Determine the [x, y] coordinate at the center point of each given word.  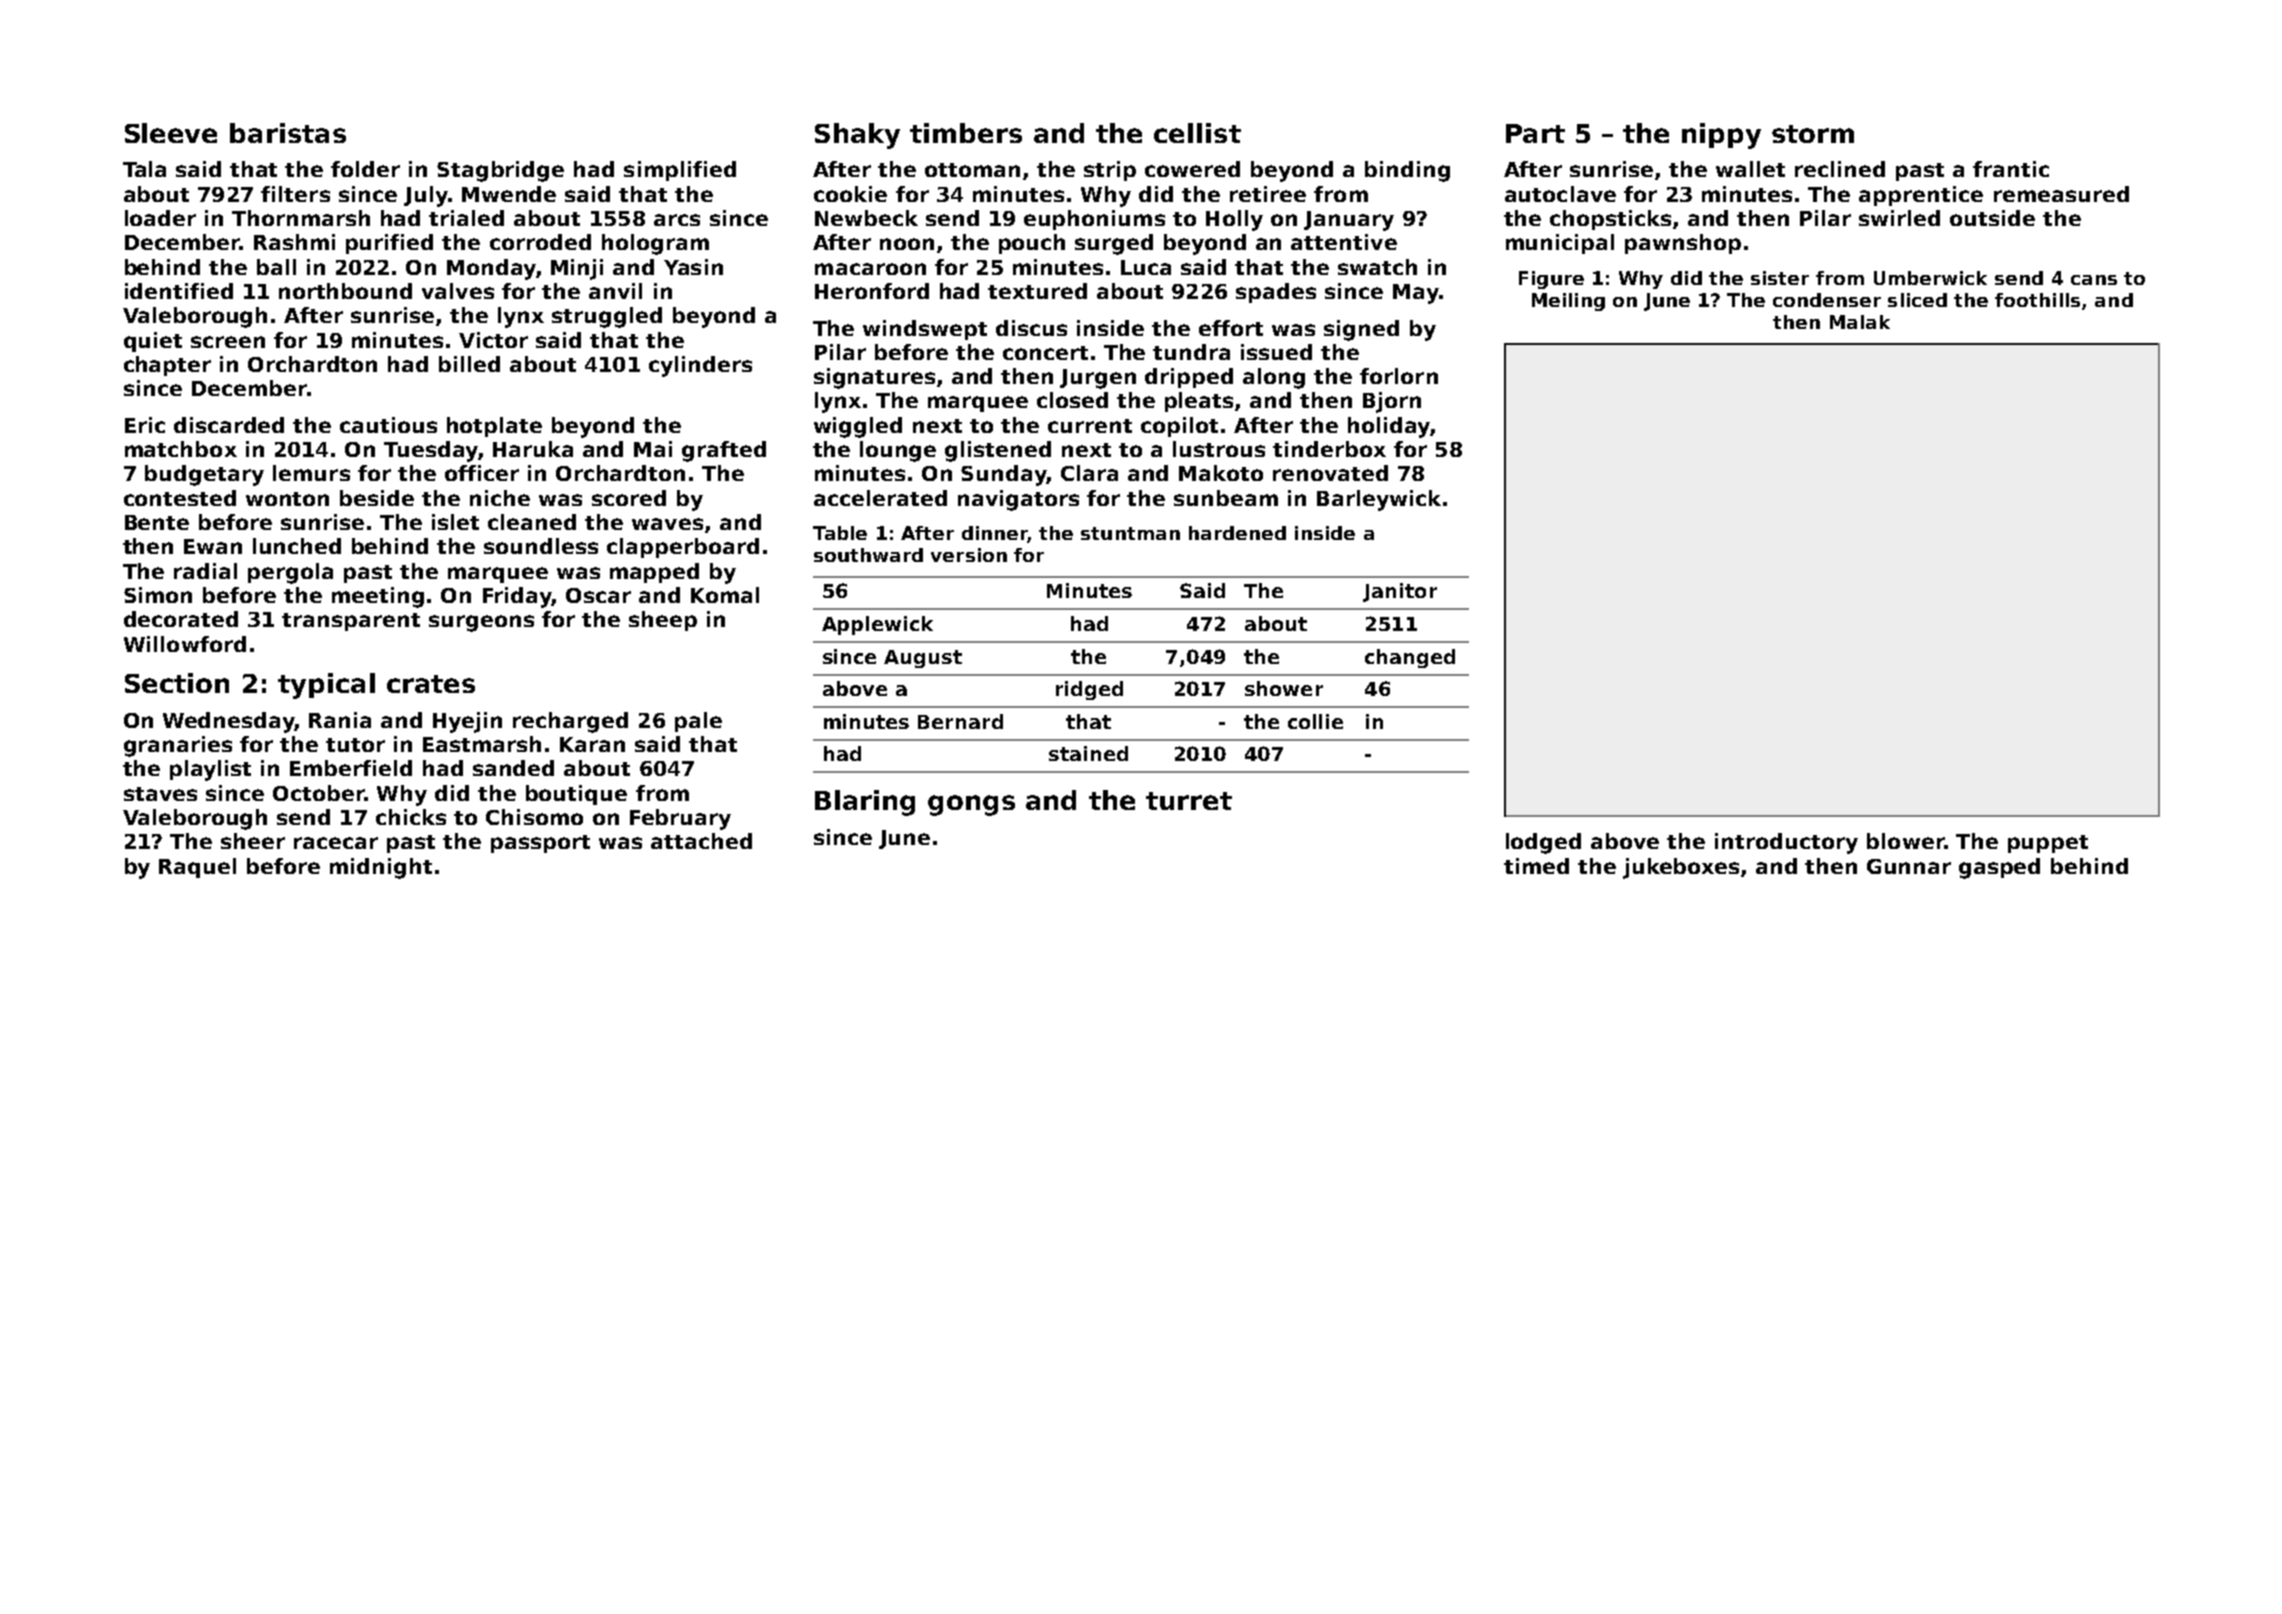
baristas [288, 133]
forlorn [1399, 376]
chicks [411, 817]
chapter [167, 366]
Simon [158, 595]
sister [1780, 278]
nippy [1721, 136]
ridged [1089, 690]
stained [1088, 753]
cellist [1197, 133]
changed [1410, 658]
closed [1072, 400]
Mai [653, 449]
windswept [925, 330]
